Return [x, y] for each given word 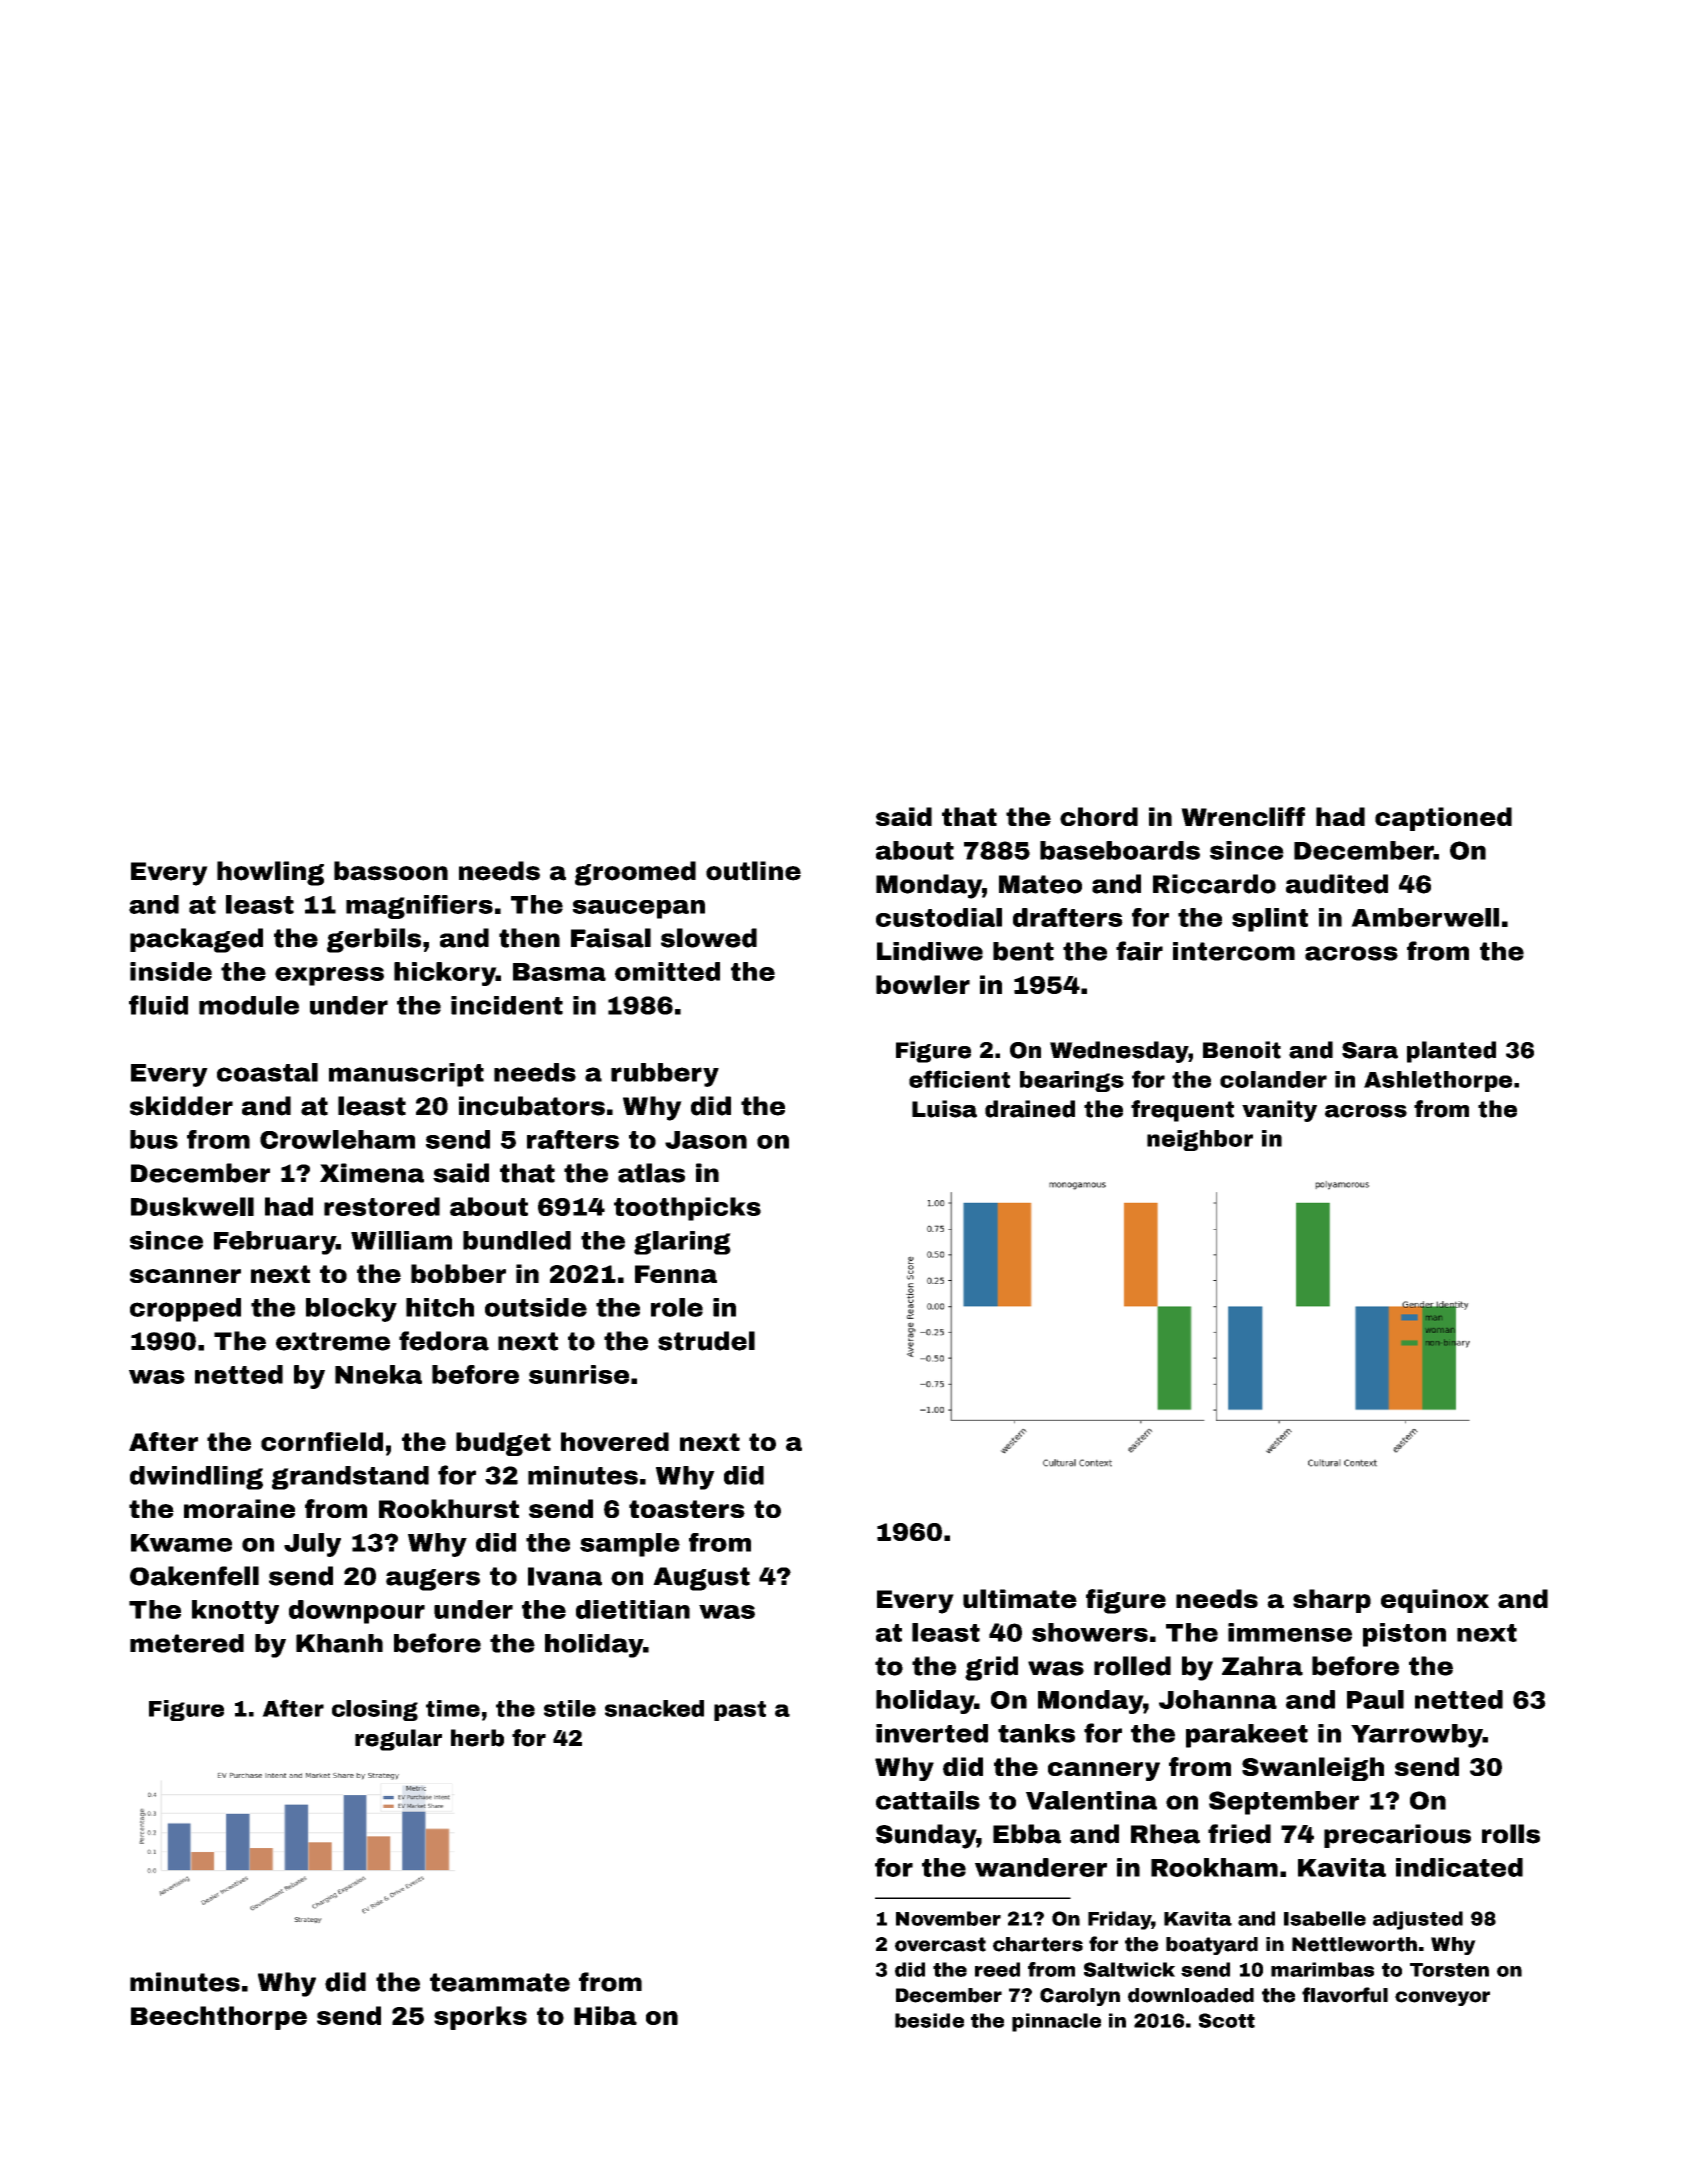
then [529, 938]
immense [1290, 1632]
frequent [1182, 1111]
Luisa [944, 1109]
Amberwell [1425, 917]
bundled [517, 1240]
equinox [1435, 1601]
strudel [706, 1341]
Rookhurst [449, 1508]
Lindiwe [930, 951]
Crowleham [337, 1139]
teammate [500, 1982]
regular [398, 1740]
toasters [687, 1509]
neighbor [1200, 1140]
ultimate [1020, 1599]
